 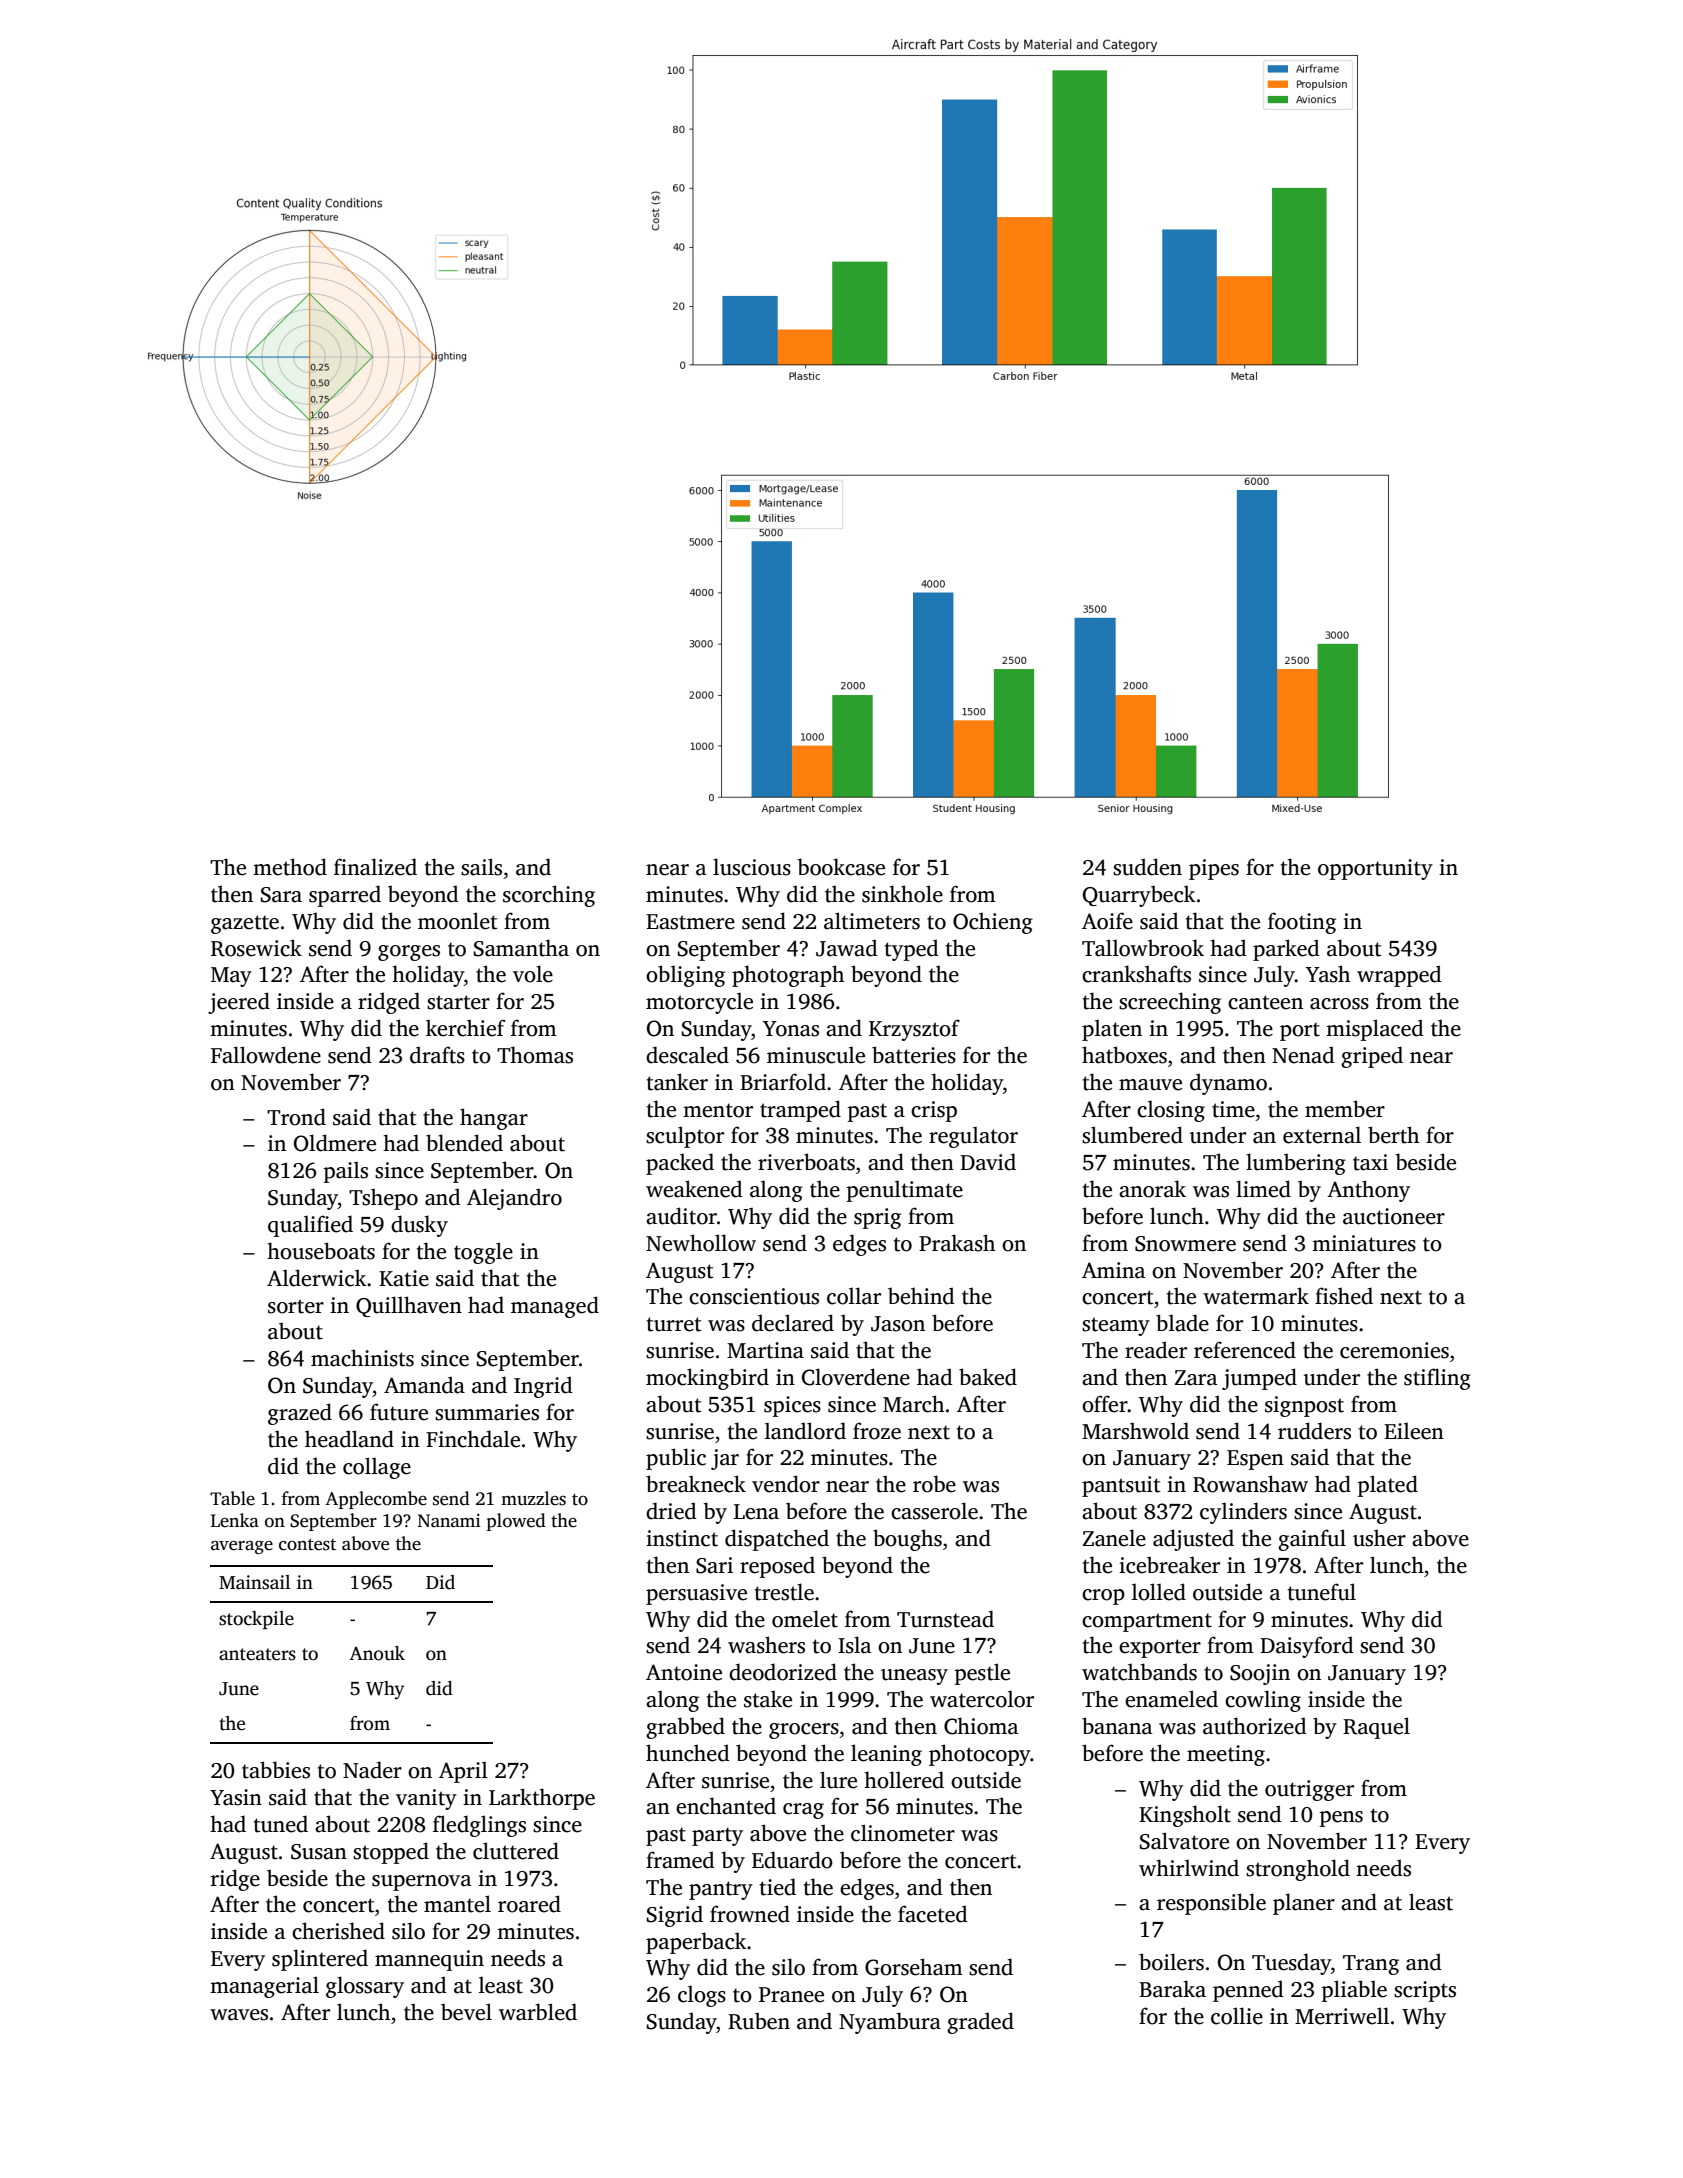 I want to click on stifling, so click(x=1437, y=1379).
